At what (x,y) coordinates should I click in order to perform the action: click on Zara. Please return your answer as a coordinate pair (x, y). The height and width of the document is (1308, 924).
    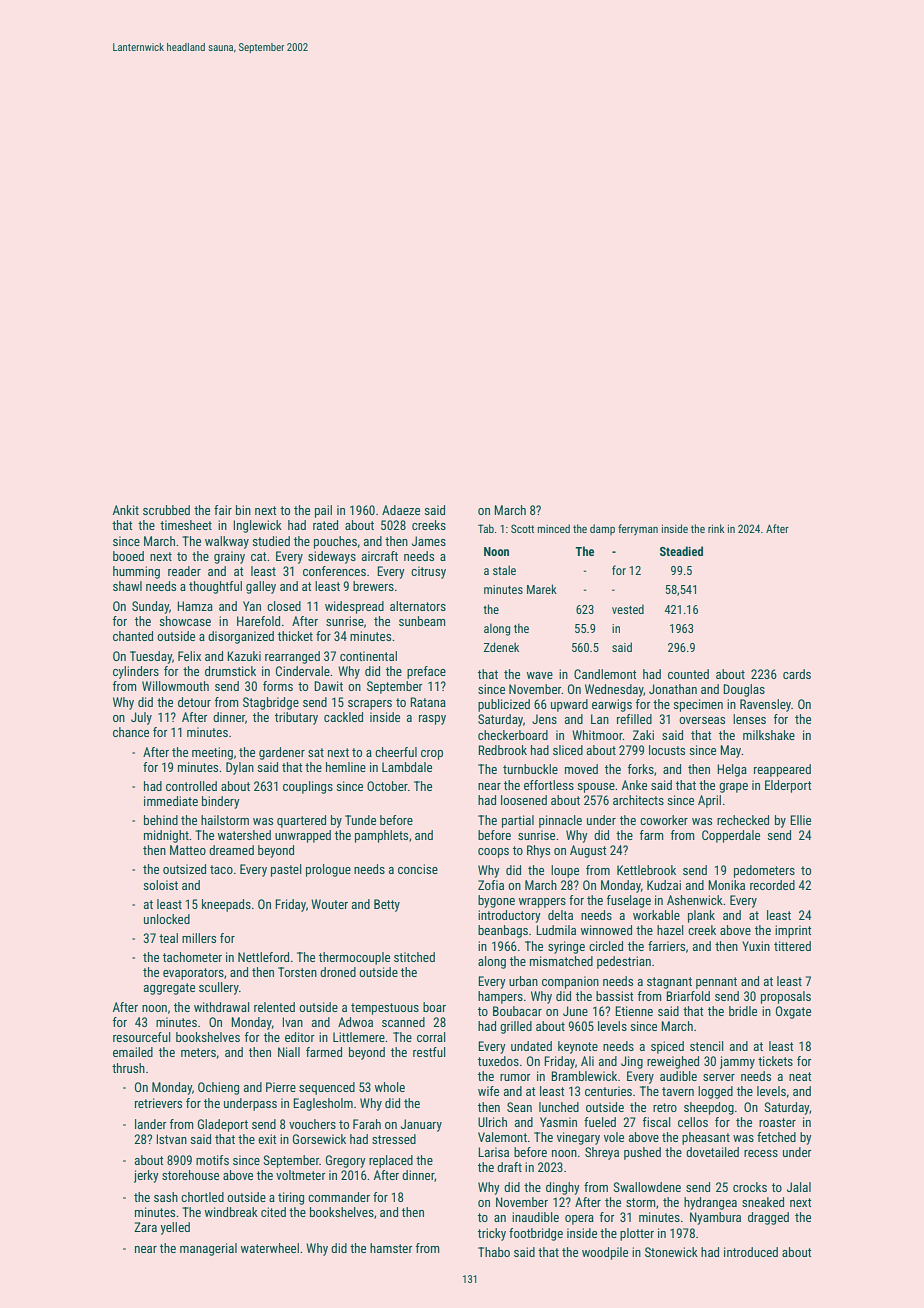
    Looking at the image, I should click on (145, 1227).
